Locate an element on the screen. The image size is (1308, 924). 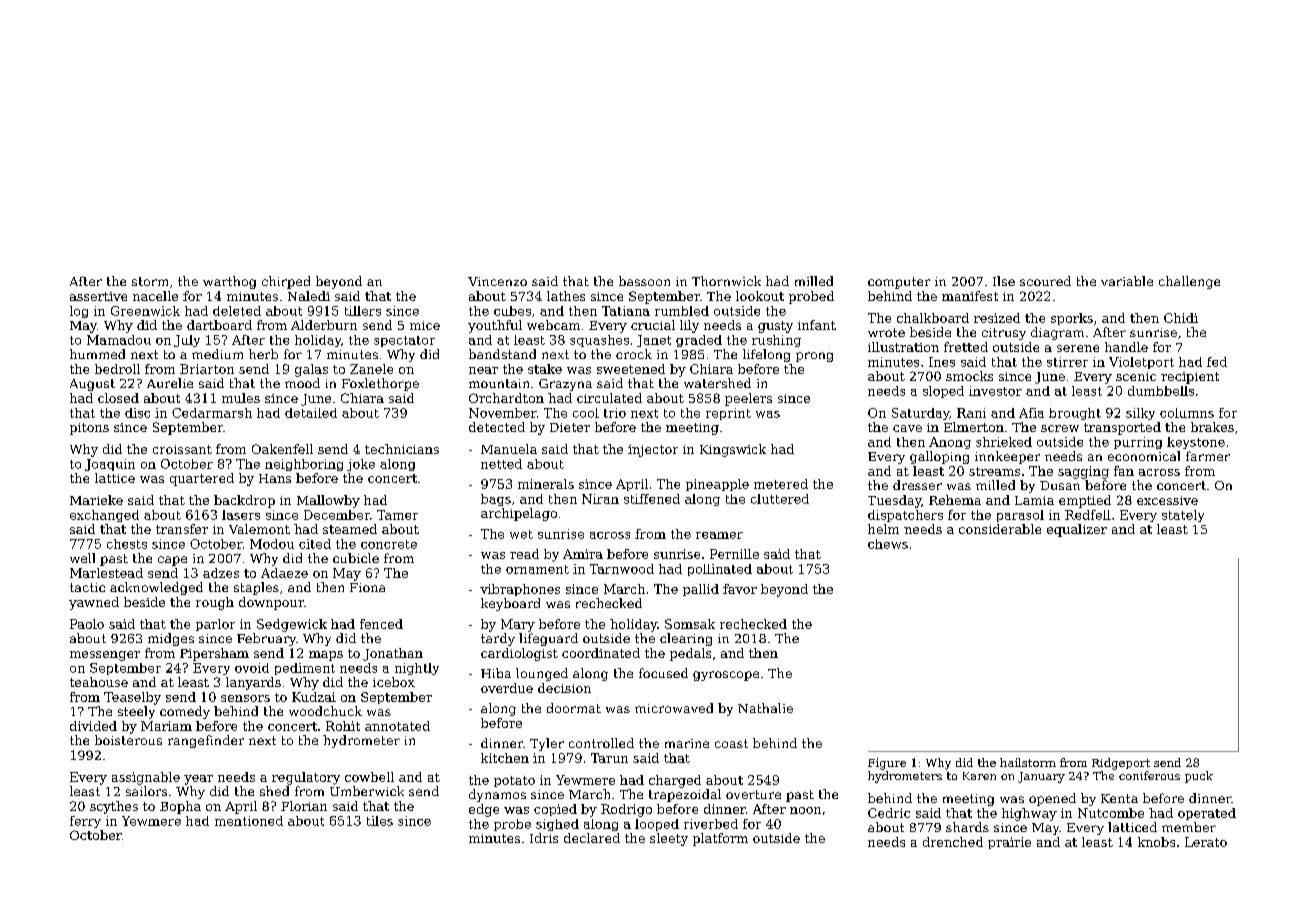
ferry is located at coordinates (85, 822).
